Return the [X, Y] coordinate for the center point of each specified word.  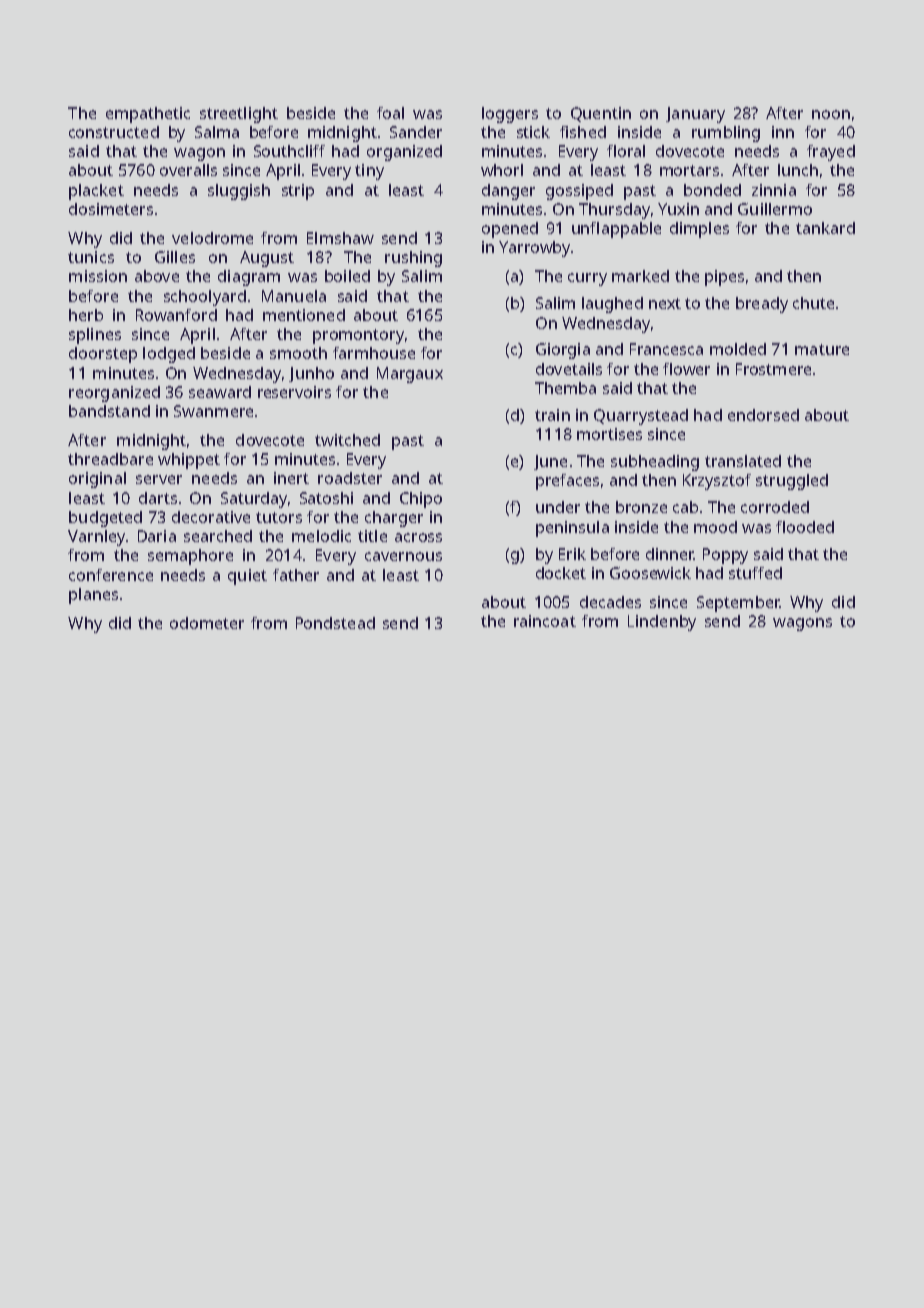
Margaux [410, 375]
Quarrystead [641, 417]
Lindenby [662, 623]
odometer [207, 623]
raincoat [545, 621]
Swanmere [213, 411]
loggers [510, 115]
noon [831, 114]
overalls [188, 170]
